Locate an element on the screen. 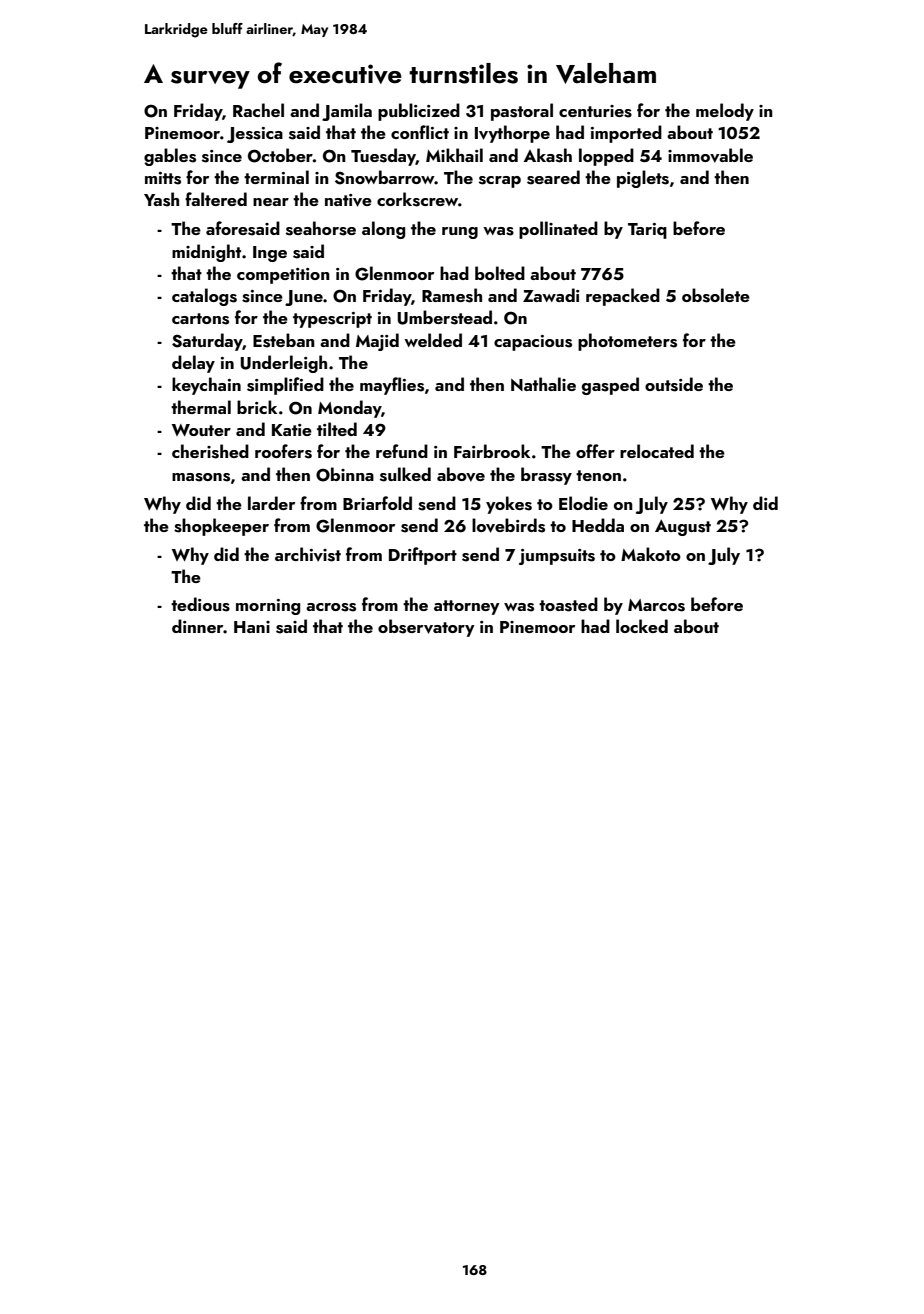  morning is located at coordinates (268, 607).
